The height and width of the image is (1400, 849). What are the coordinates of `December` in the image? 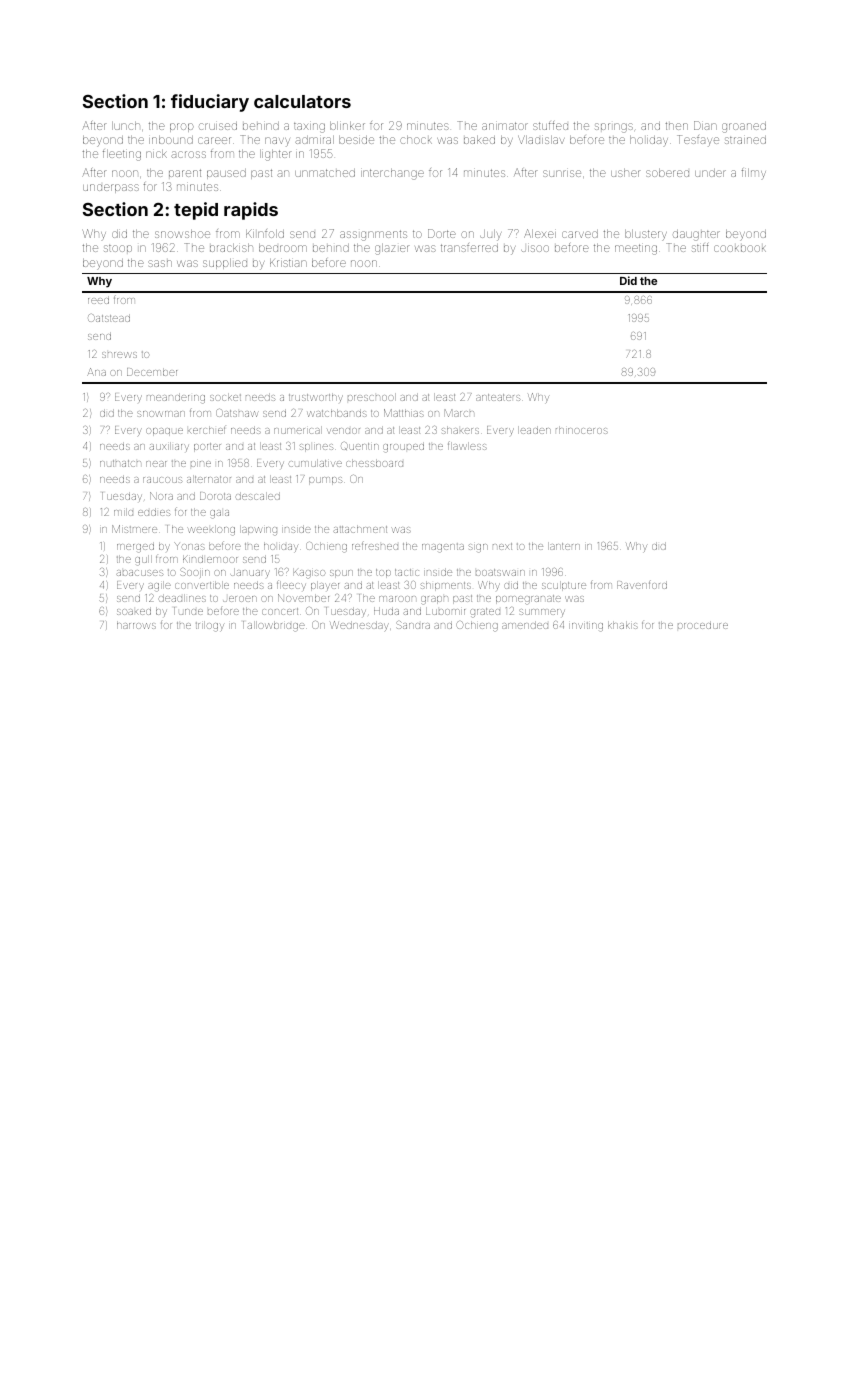 It's located at (152, 372).
